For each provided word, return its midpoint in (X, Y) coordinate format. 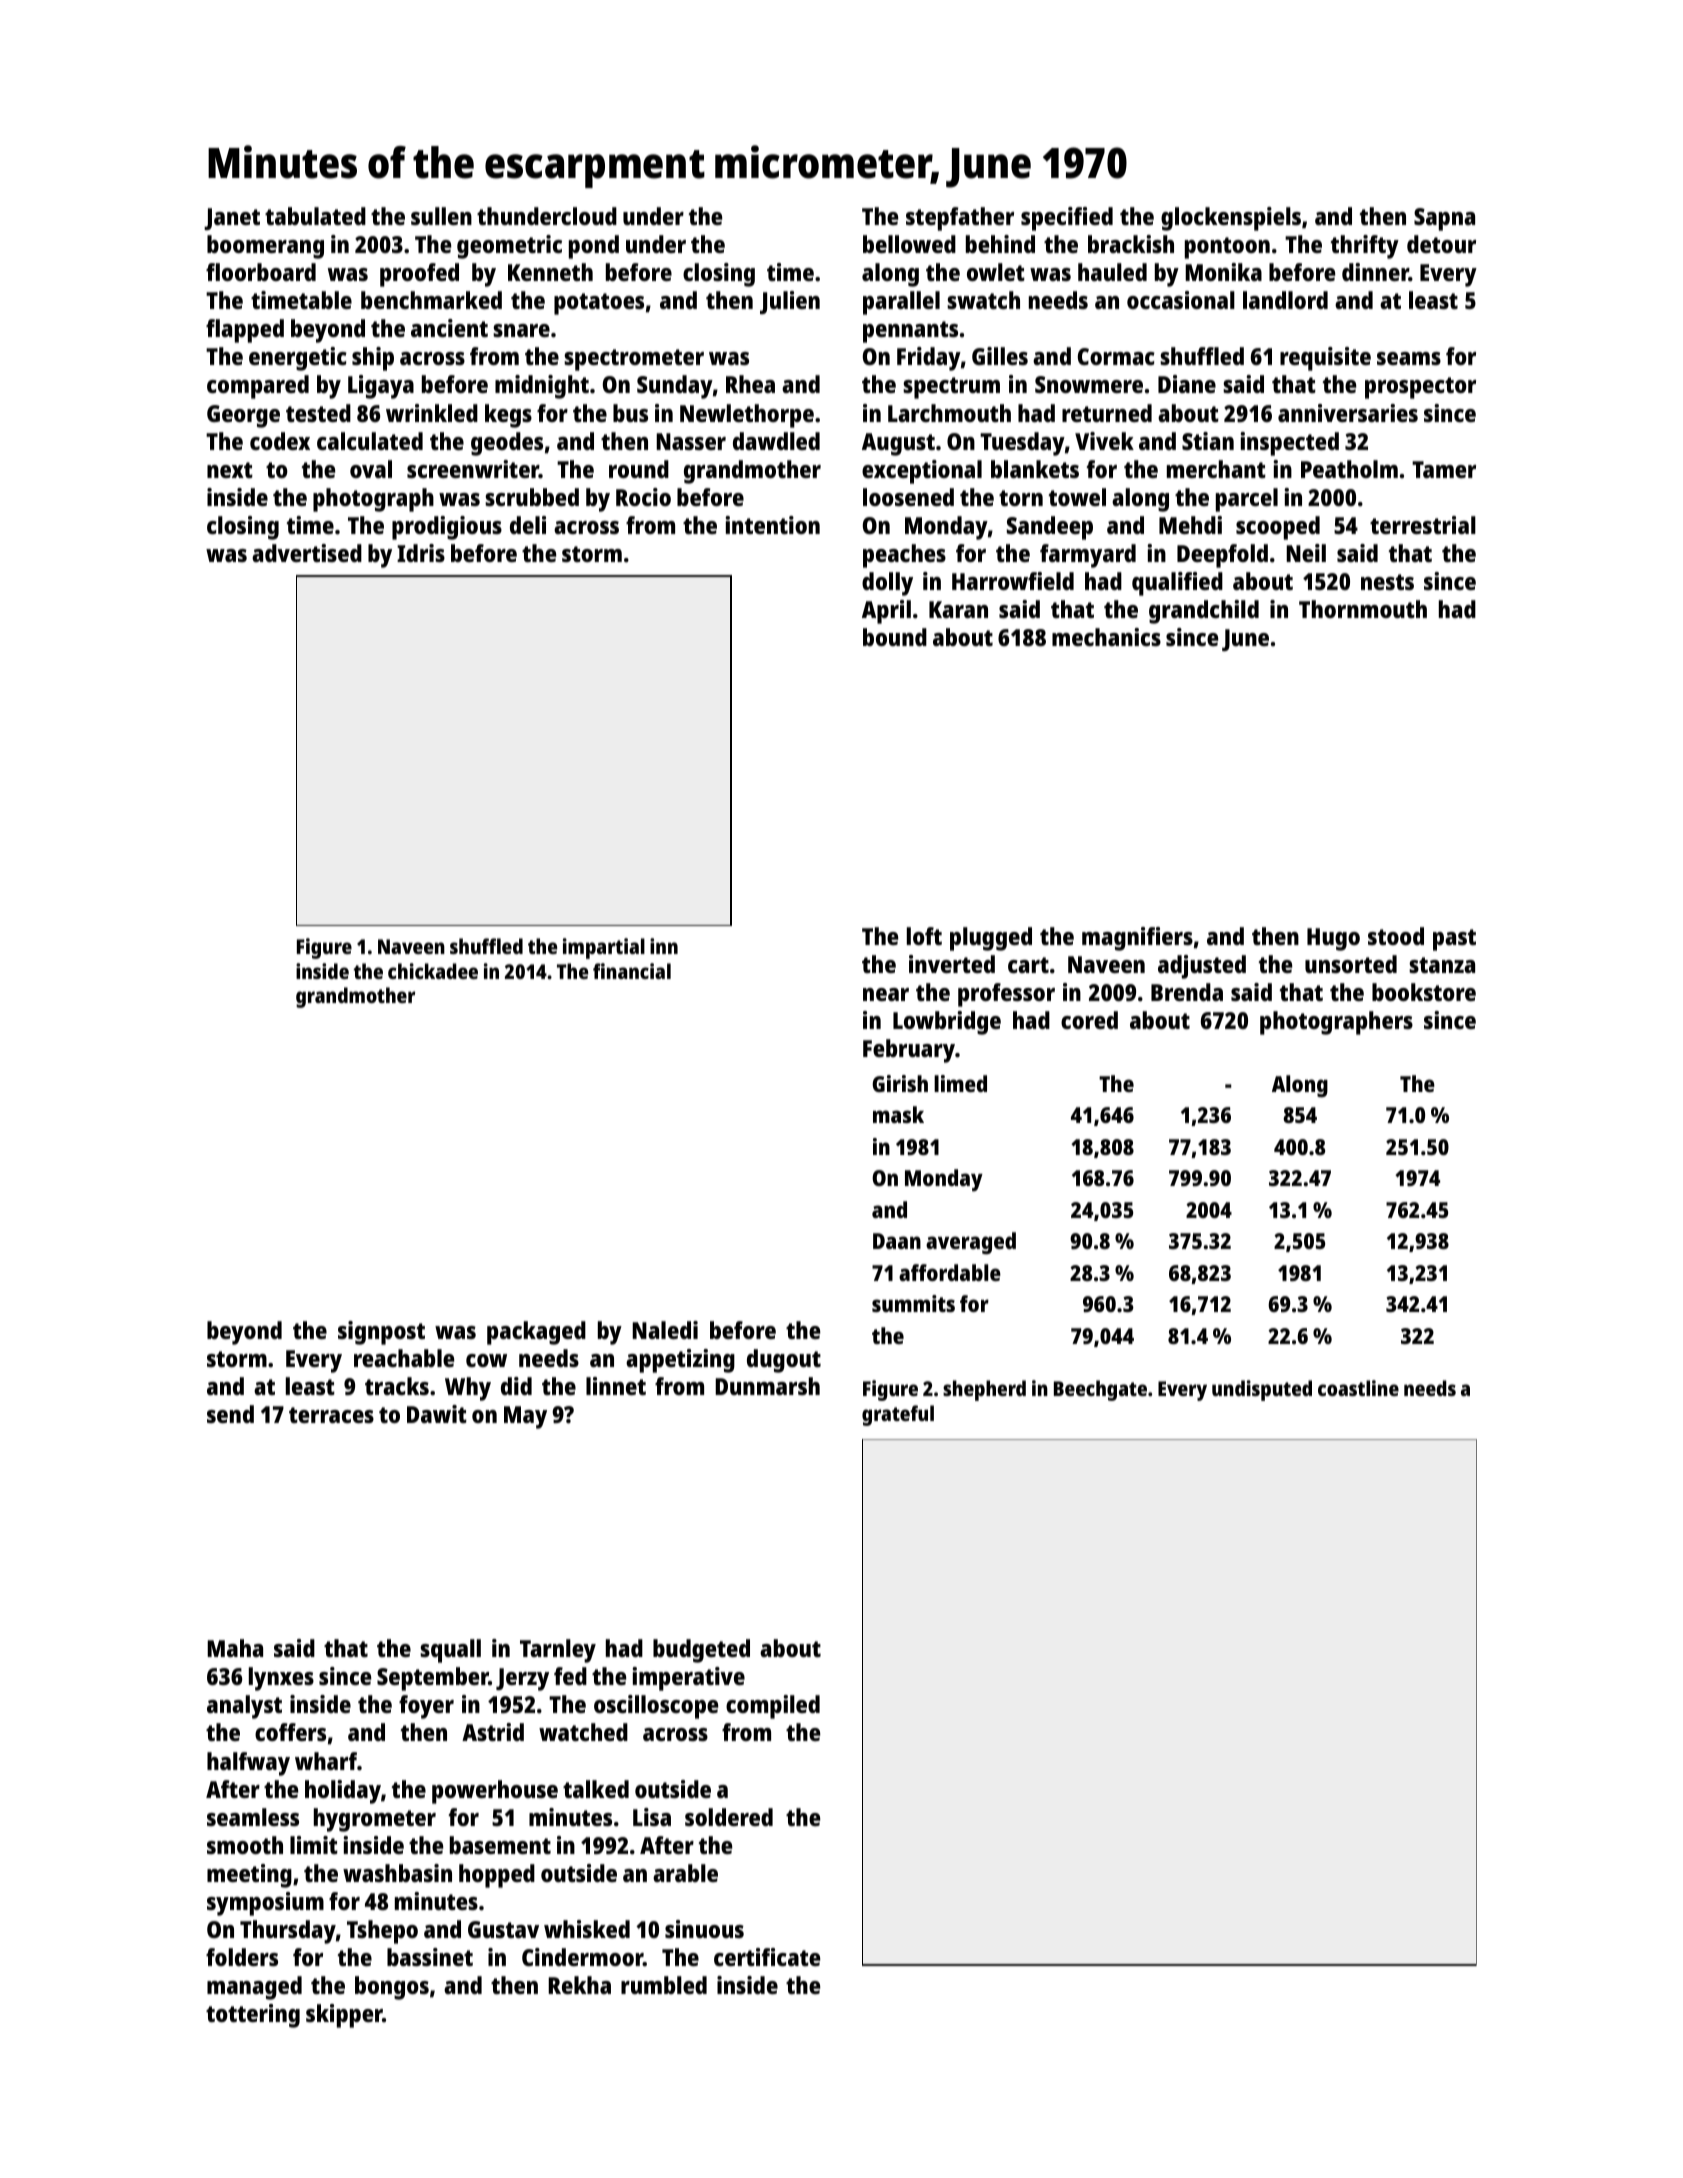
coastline (1358, 1388)
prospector (1420, 388)
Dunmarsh (767, 1386)
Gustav (503, 1929)
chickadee (433, 971)
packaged (536, 1333)
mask (898, 1114)
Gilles (1000, 356)
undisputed (1262, 1390)
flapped (245, 331)
